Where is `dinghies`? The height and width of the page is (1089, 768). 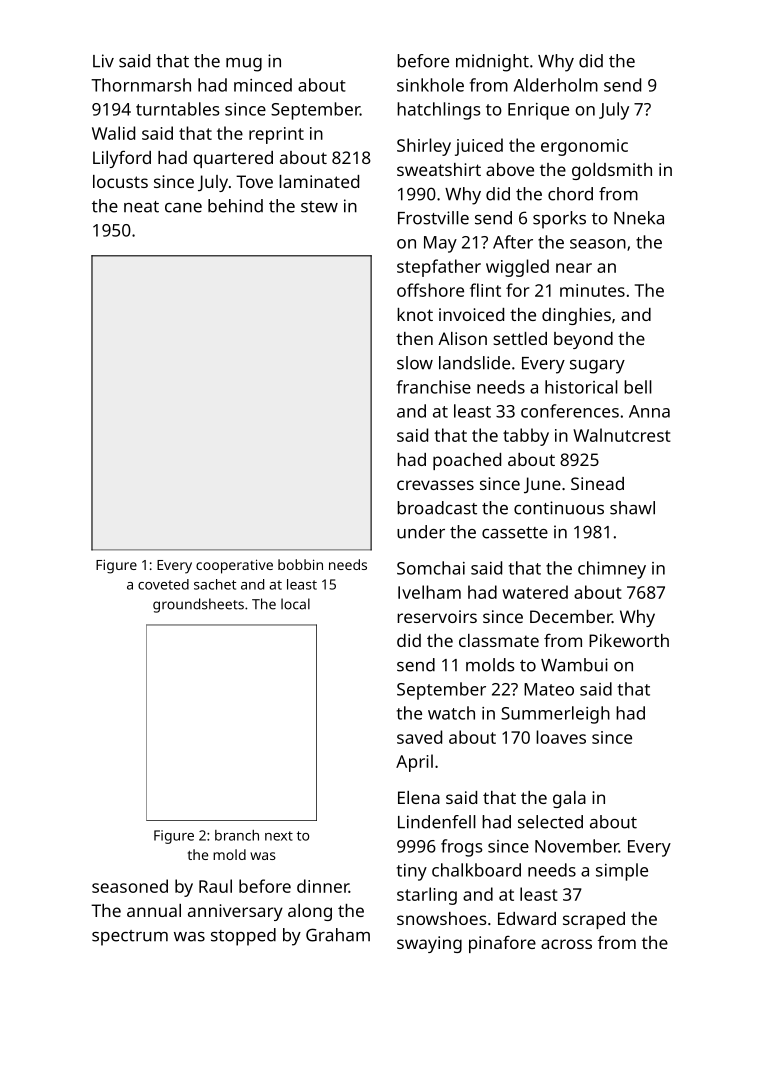
dinghies is located at coordinates (576, 316).
